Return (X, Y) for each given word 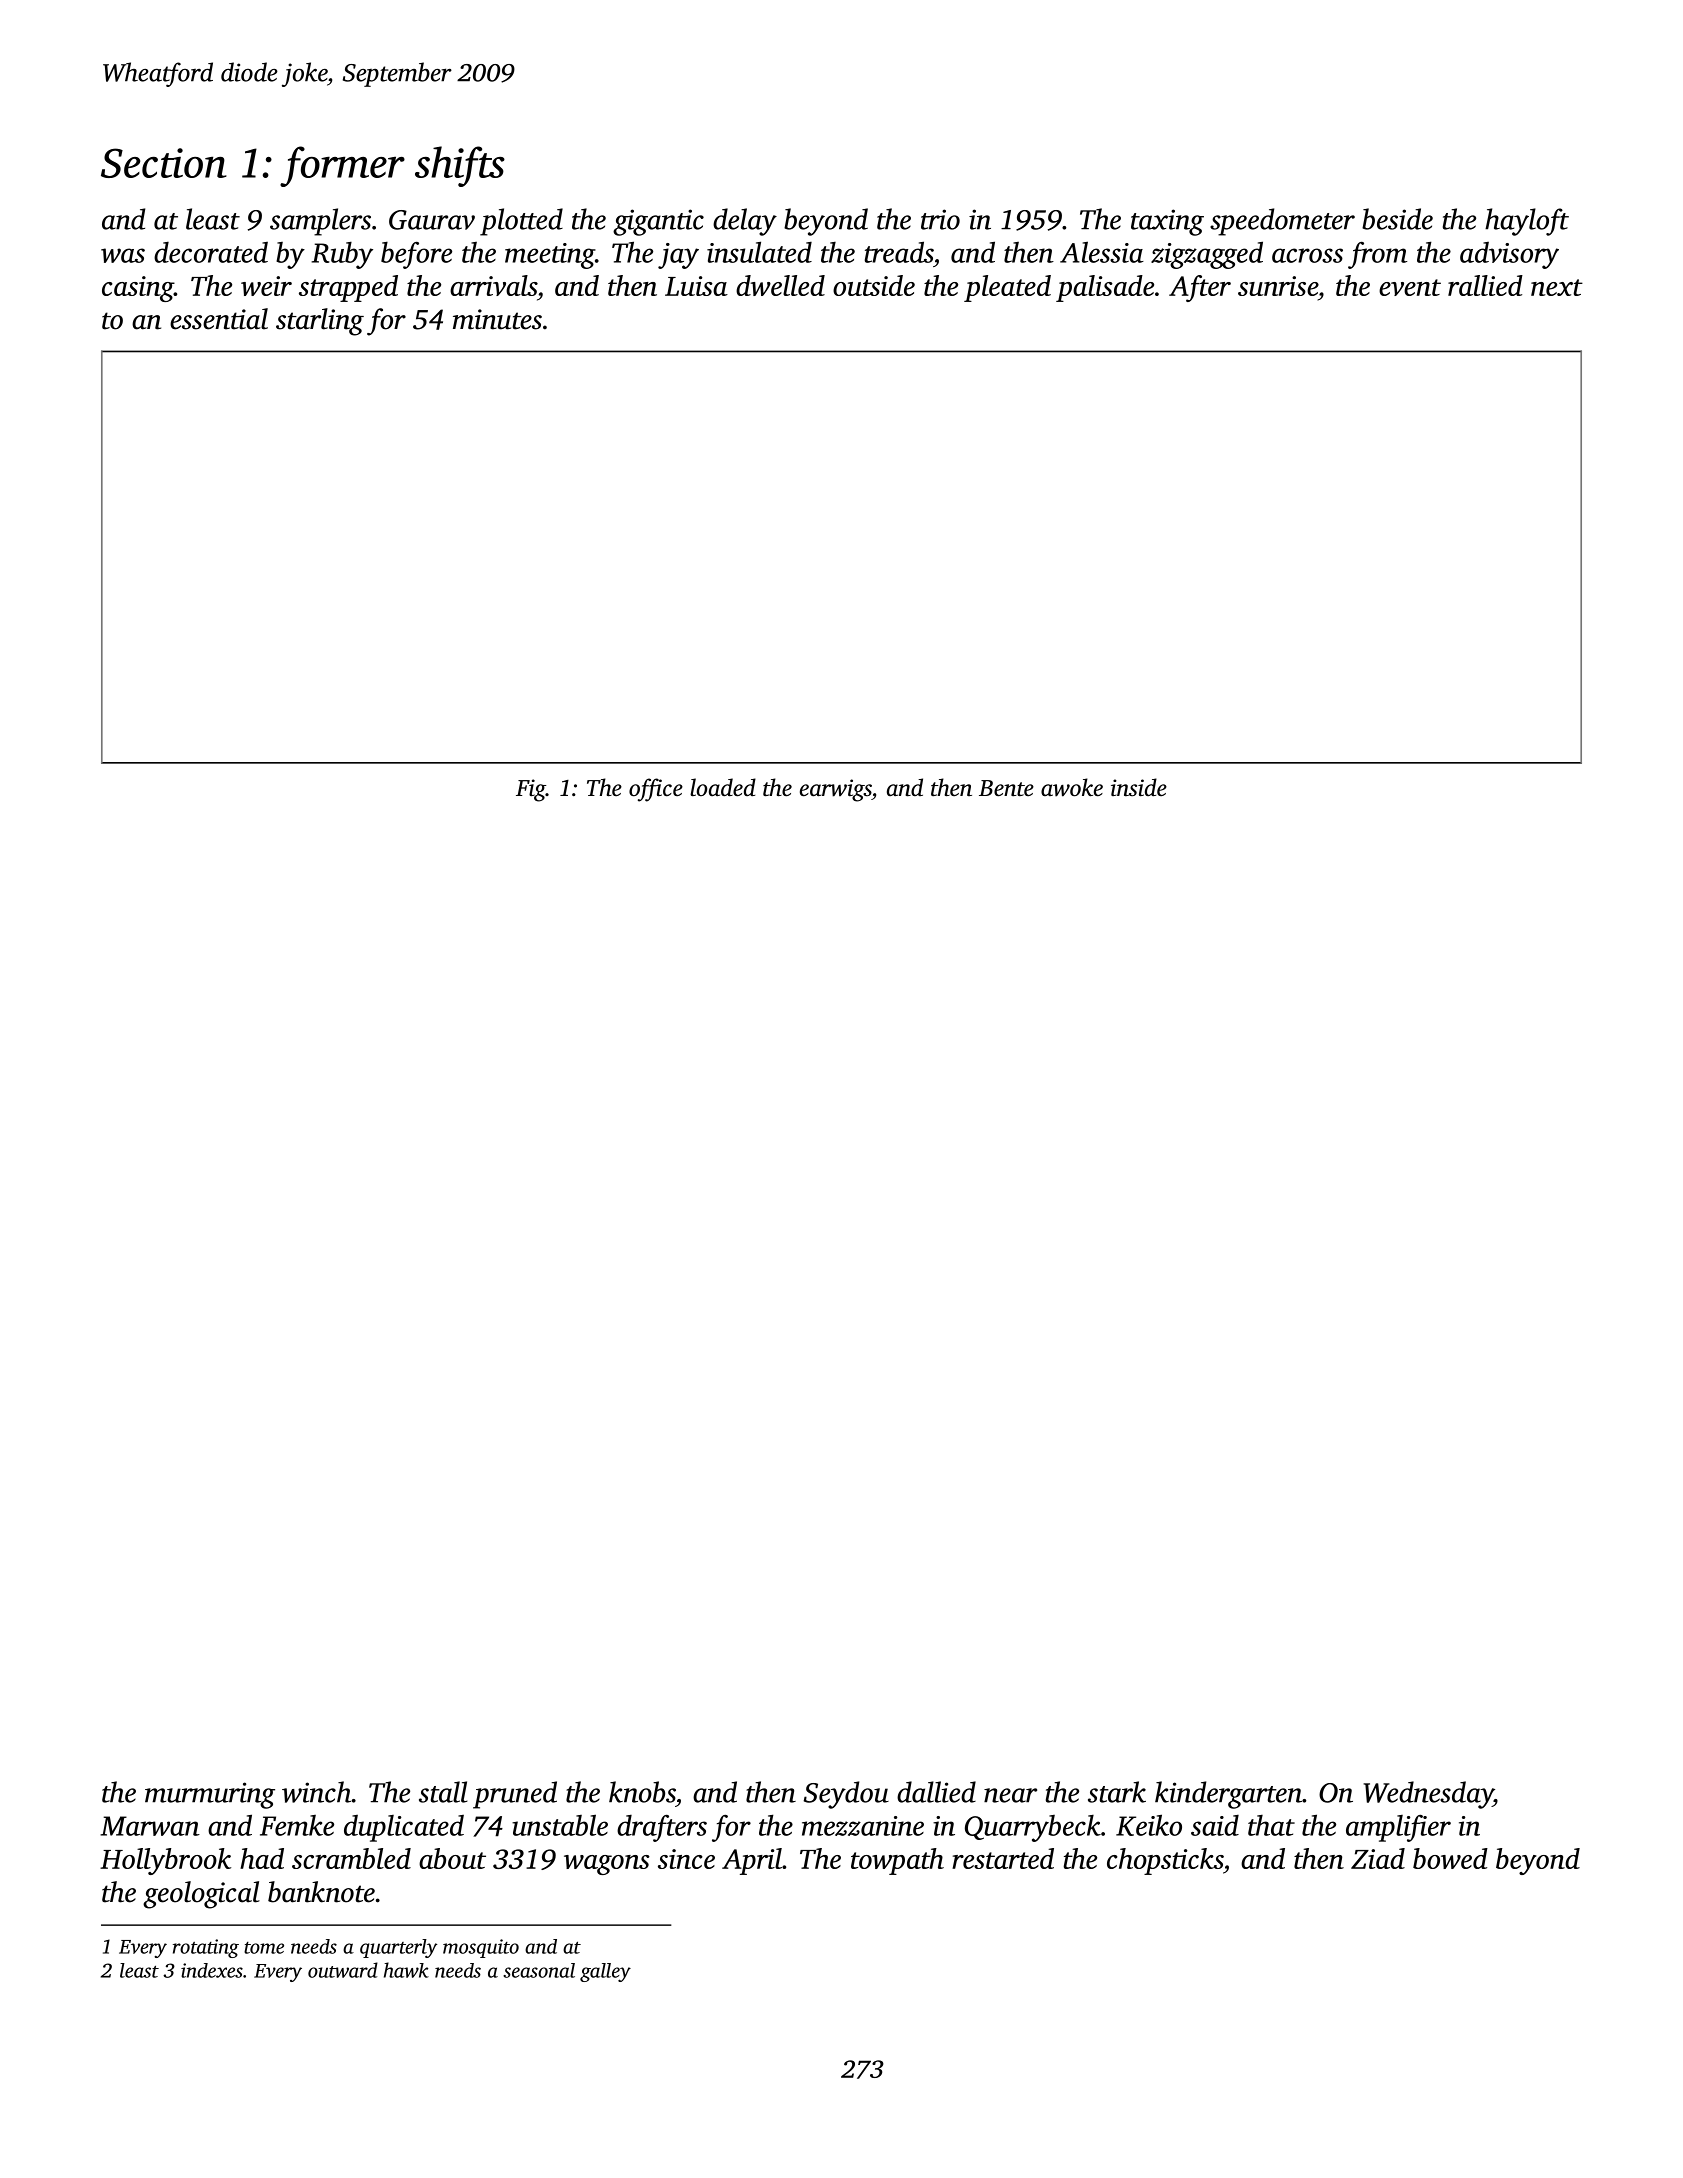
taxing (1167, 222)
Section (164, 163)
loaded (723, 787)
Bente (1006, 788)
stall (443, 1792)
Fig (531, 790)
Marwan (150, 1826)
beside (1397, 219)
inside (1139, 787)
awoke (1072, 787)
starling (320, 322)
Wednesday (1428, 1795)
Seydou (846, 1795)
